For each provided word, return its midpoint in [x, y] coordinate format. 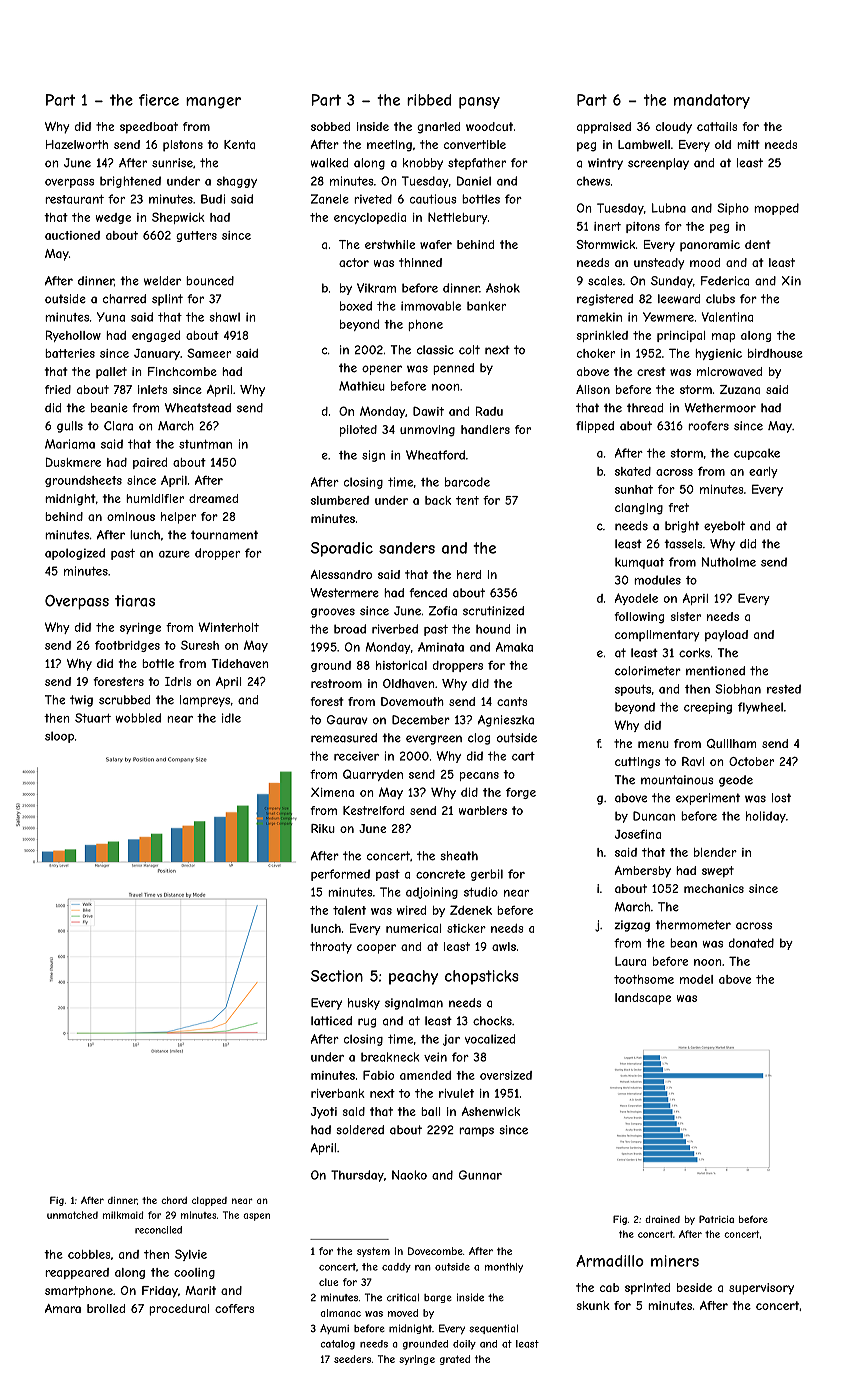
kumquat [639, 563]
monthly [504, 1268]
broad [350, 629]
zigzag [632, 926]
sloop [59, 737]
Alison [593, 389]
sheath [459, 856]
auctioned [72, 235]
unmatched [72, 1215]
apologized [75, 554]
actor [354, 262]
